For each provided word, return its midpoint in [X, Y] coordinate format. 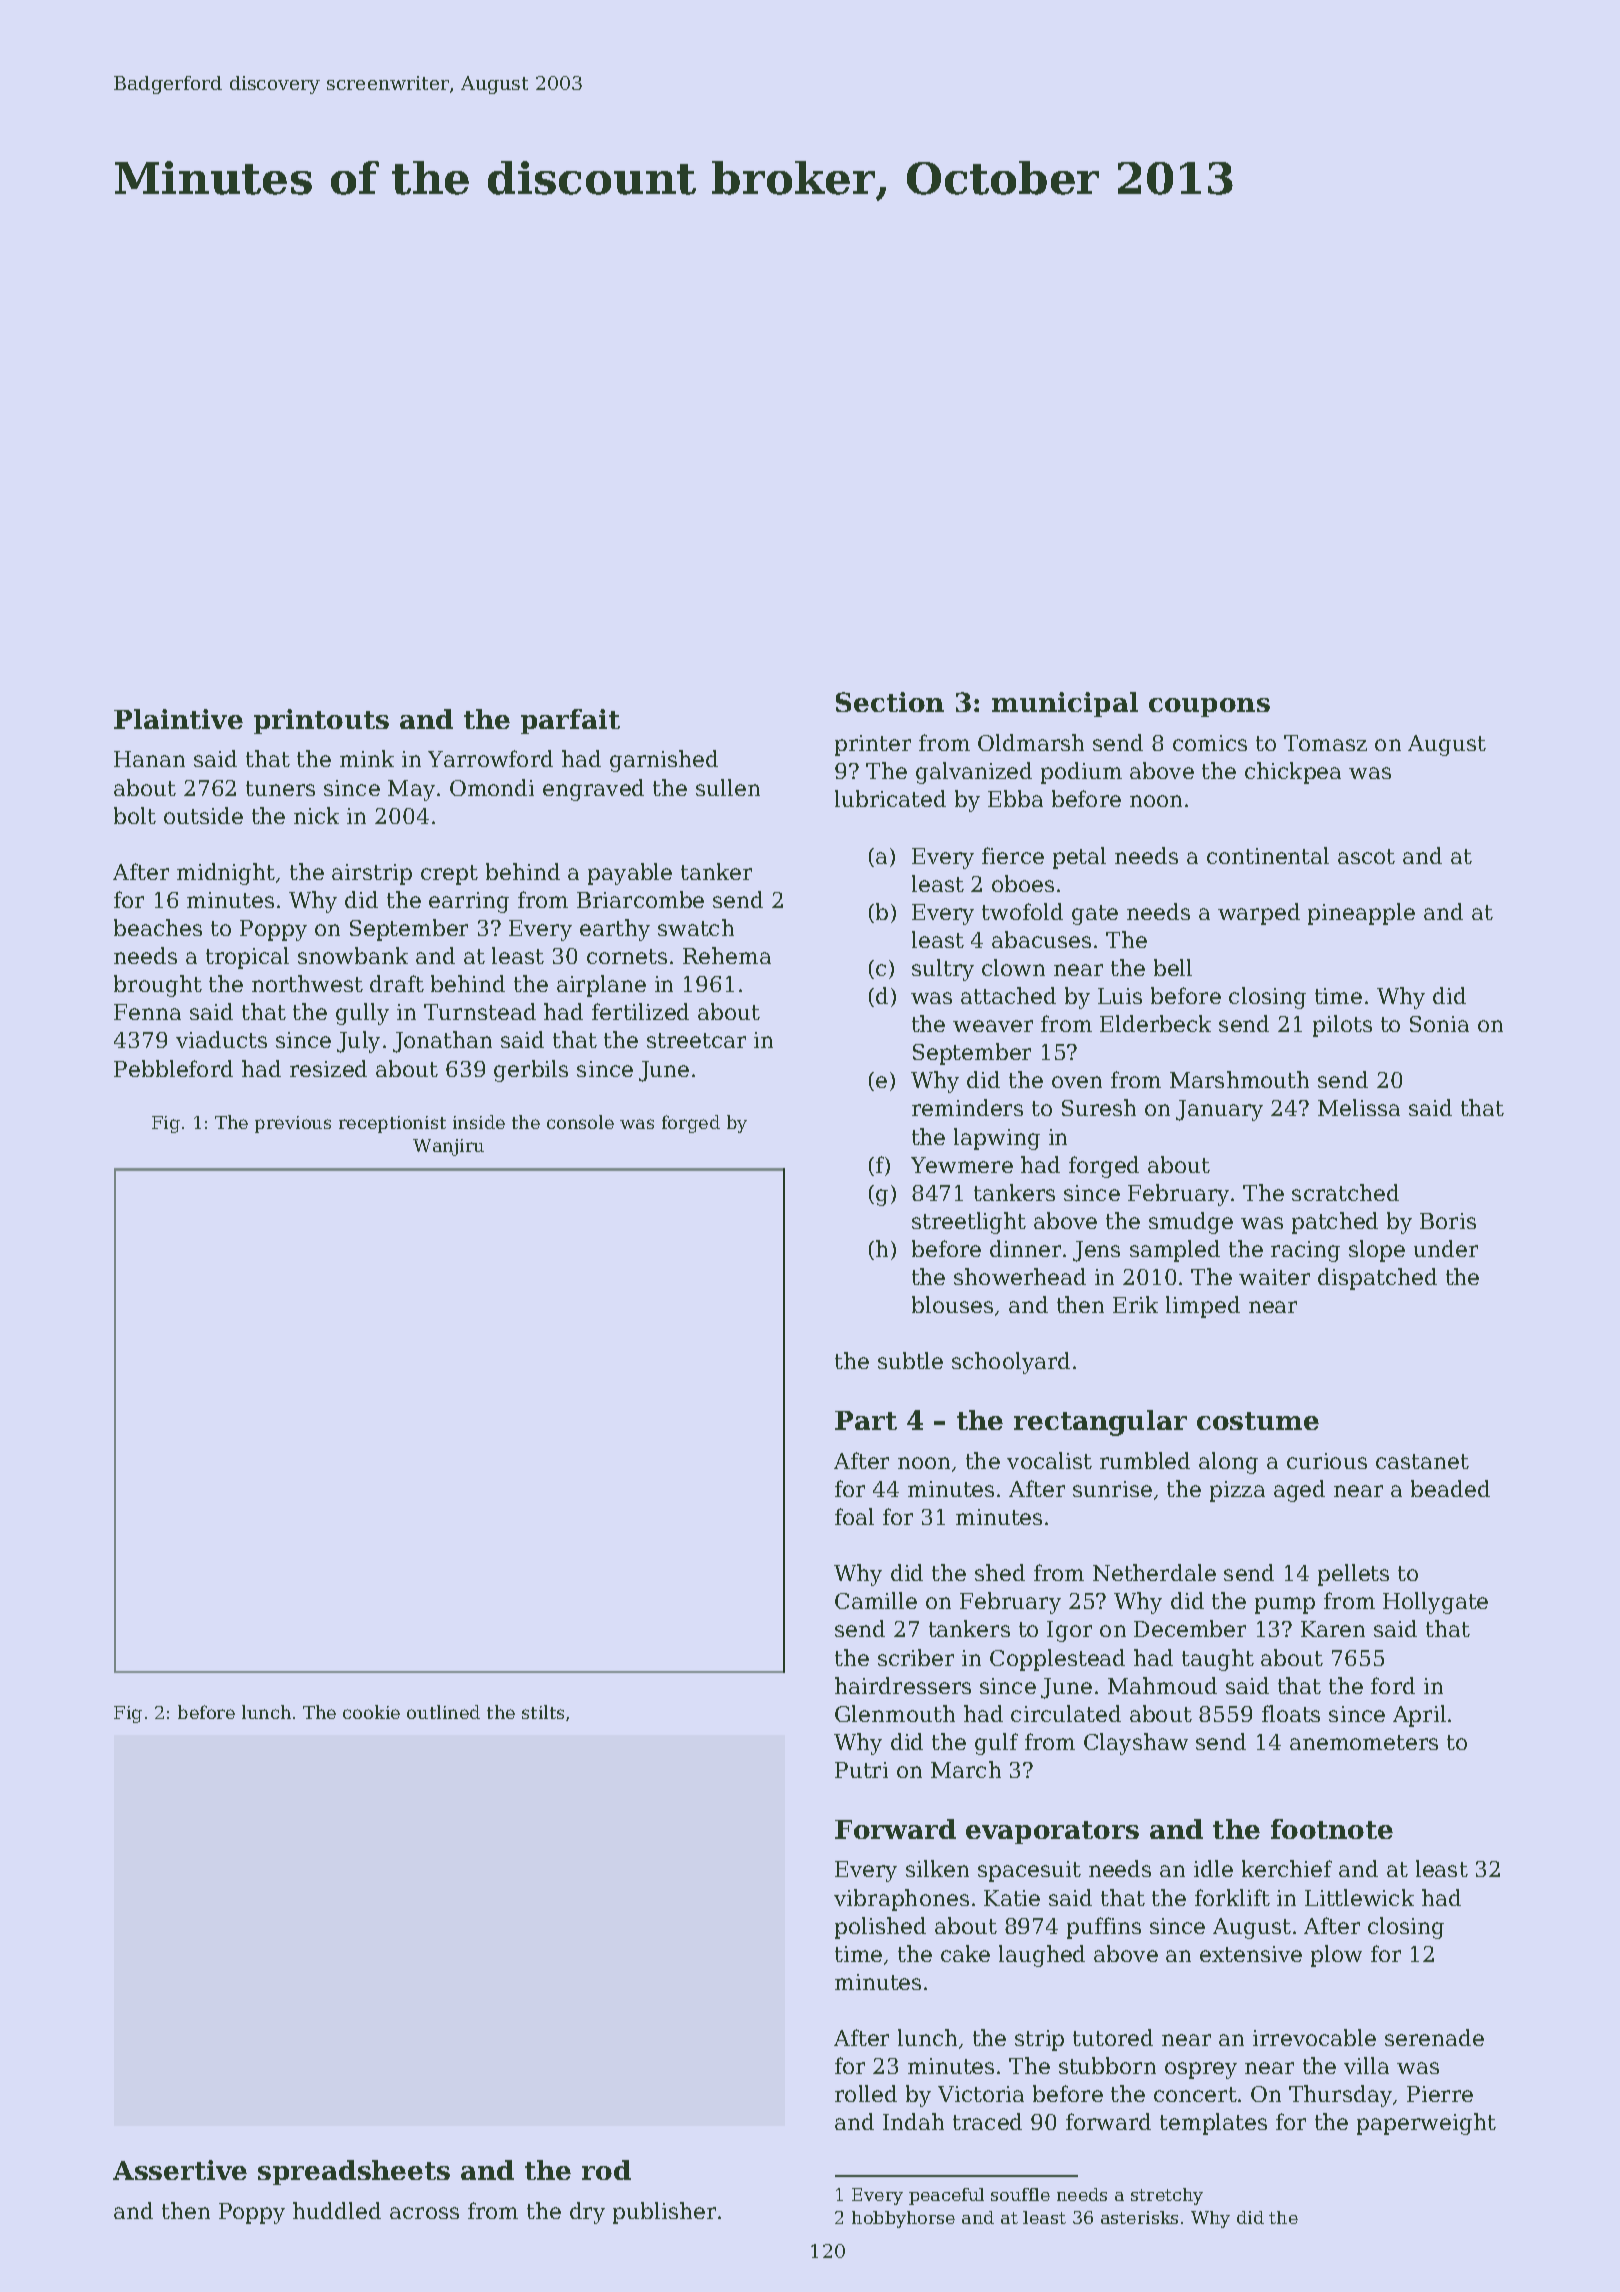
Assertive [180, 2170]
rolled [866, 2093]
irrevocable [1314, 2037]
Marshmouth [1239, 1079]
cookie [371, 1712]
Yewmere [962, 1165]
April [1419, 1716]
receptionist [392, 1124]
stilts [543, 1712]
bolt [135, 815]
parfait [570, 721]
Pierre [1440, 2094]
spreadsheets [354, 2172]
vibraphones [901, 1900]
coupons [1209, 707]
